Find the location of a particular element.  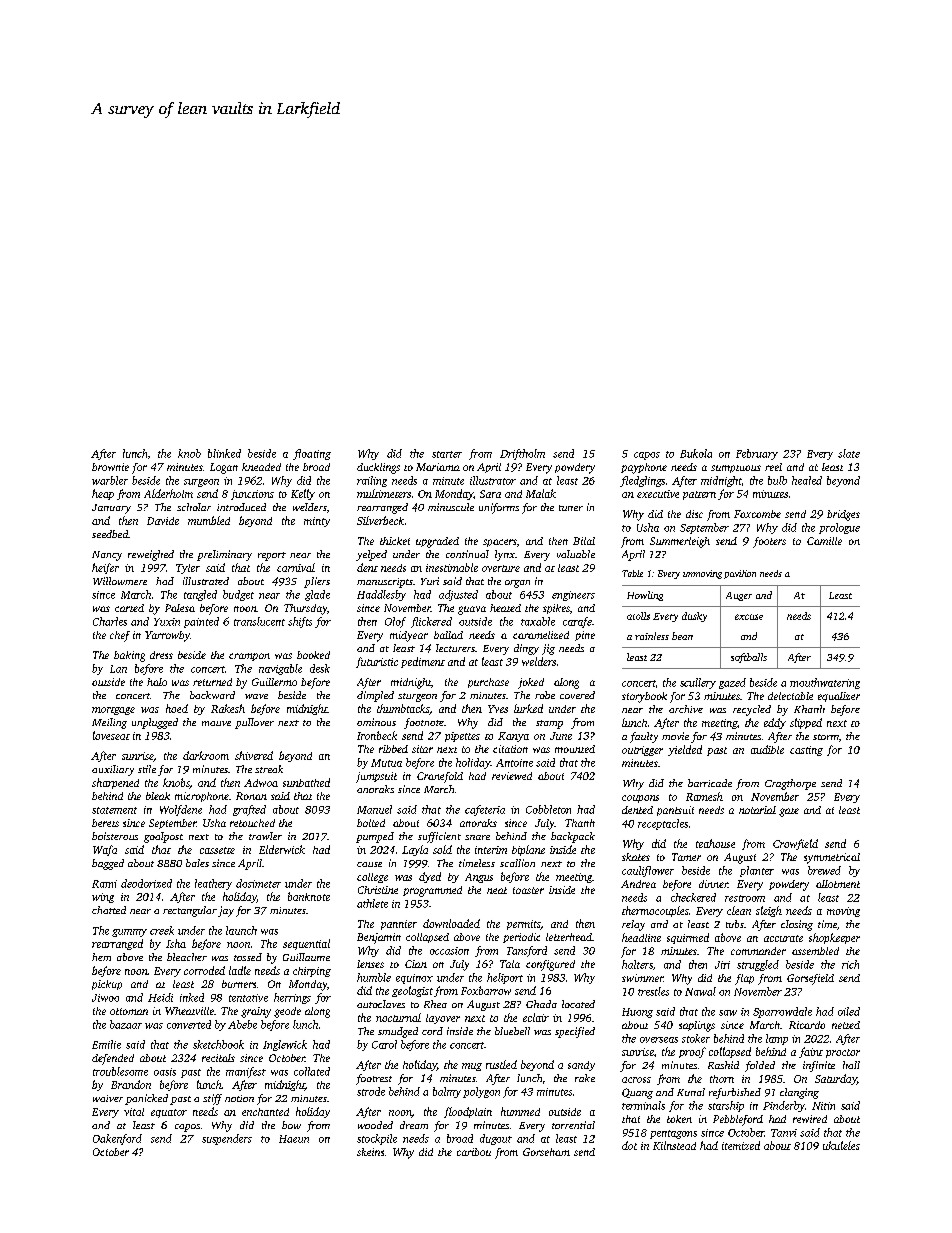

painted is located at coordinates (201, 622).
